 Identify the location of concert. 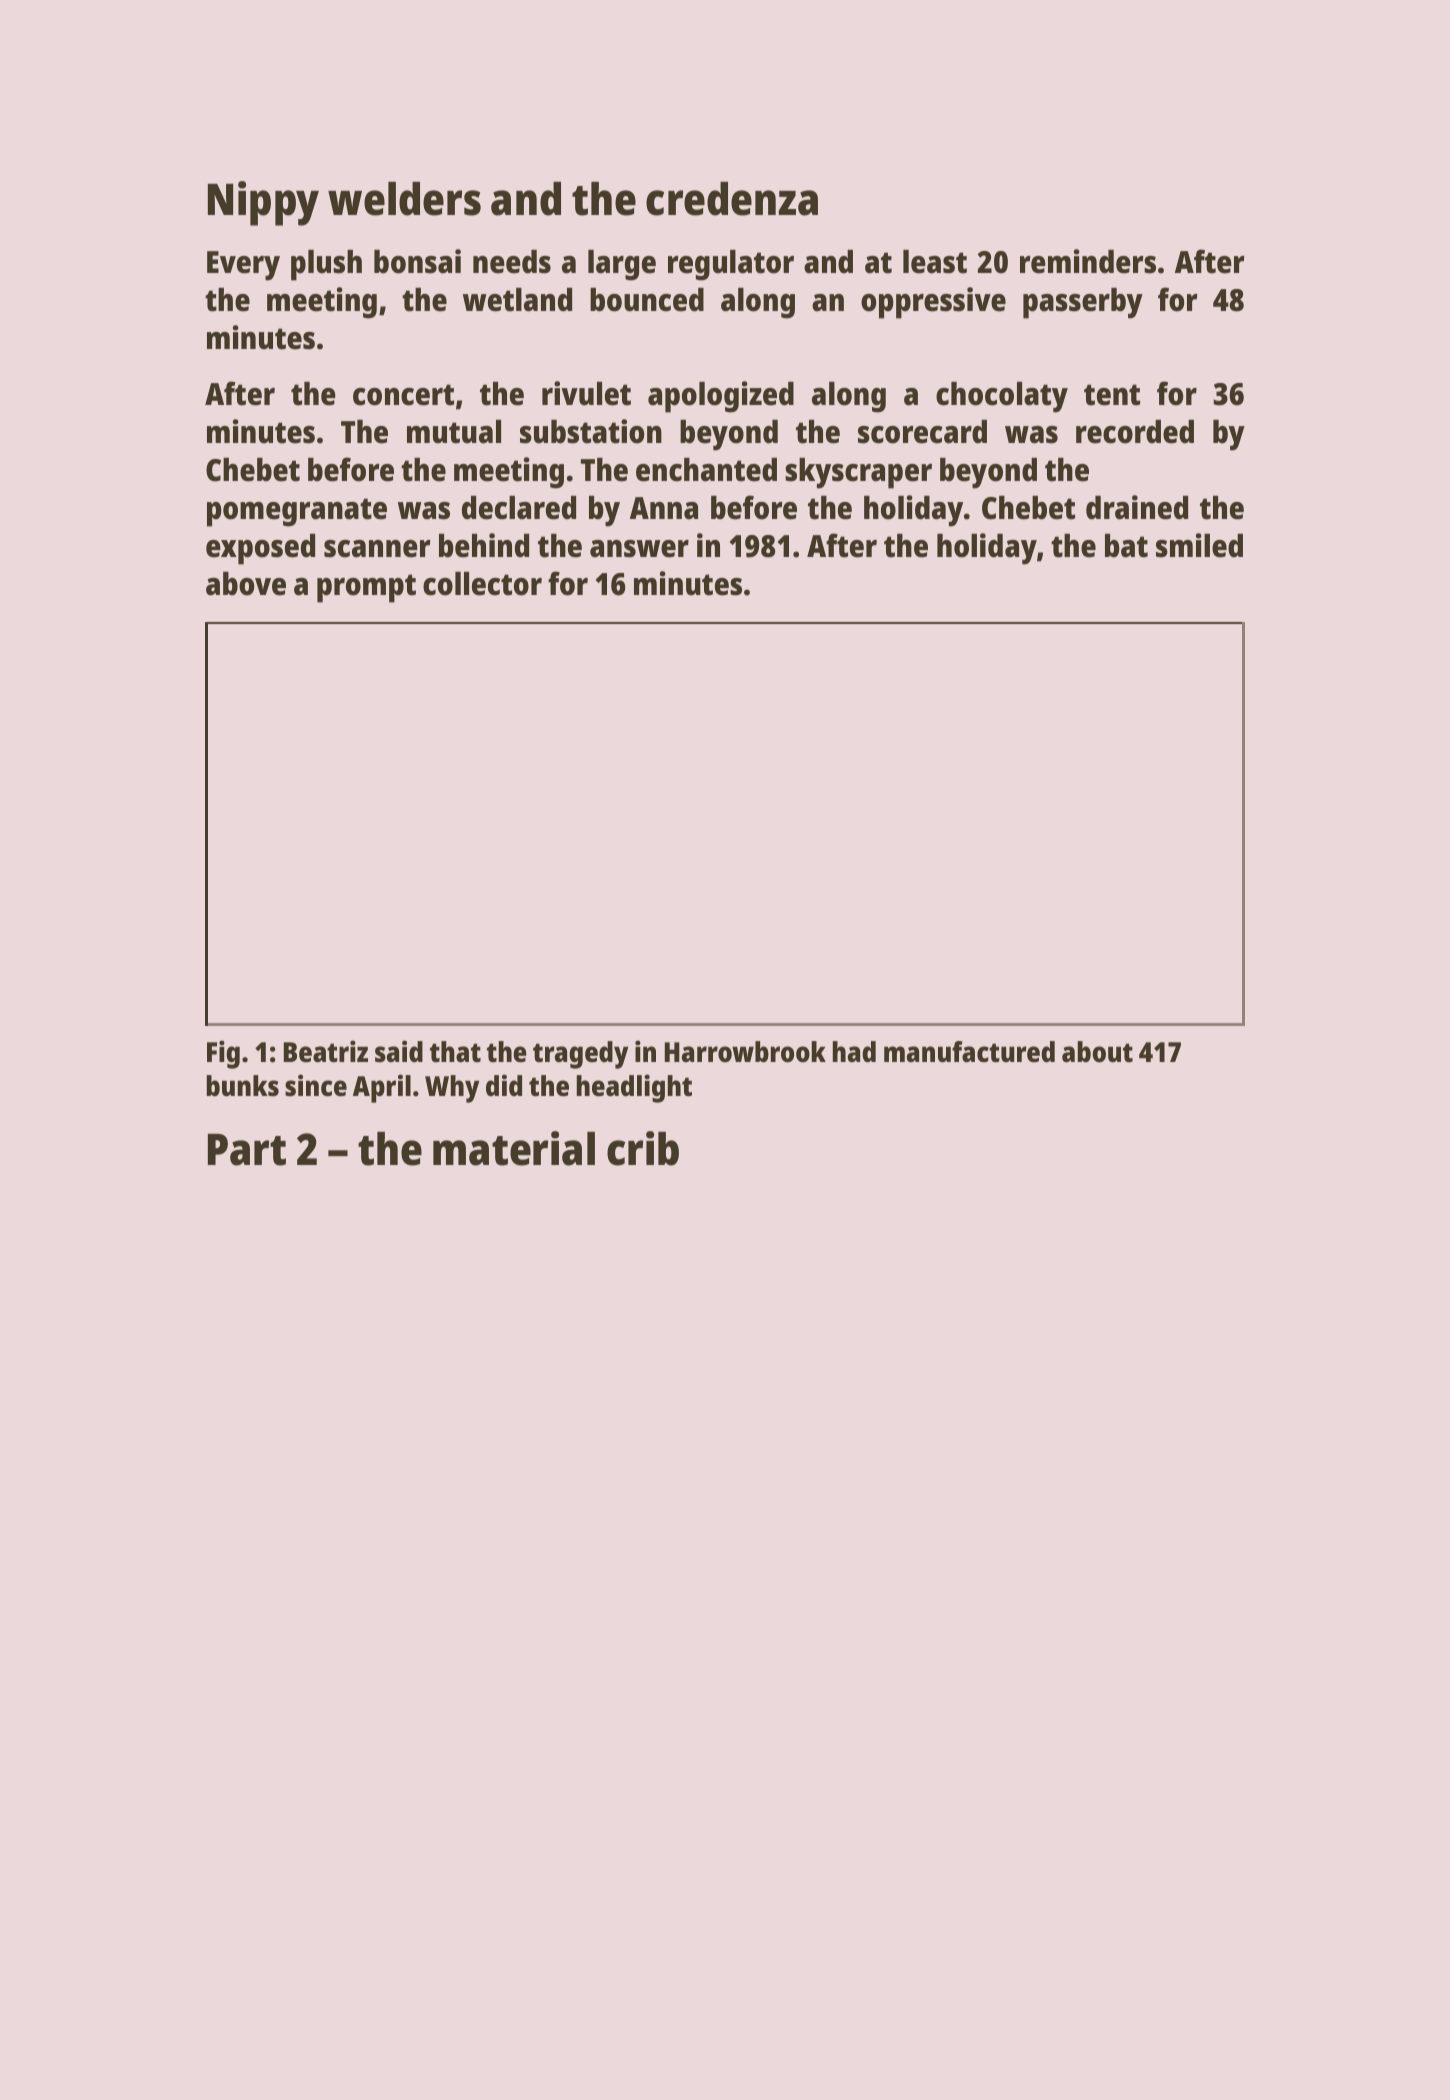
(403, 395).
